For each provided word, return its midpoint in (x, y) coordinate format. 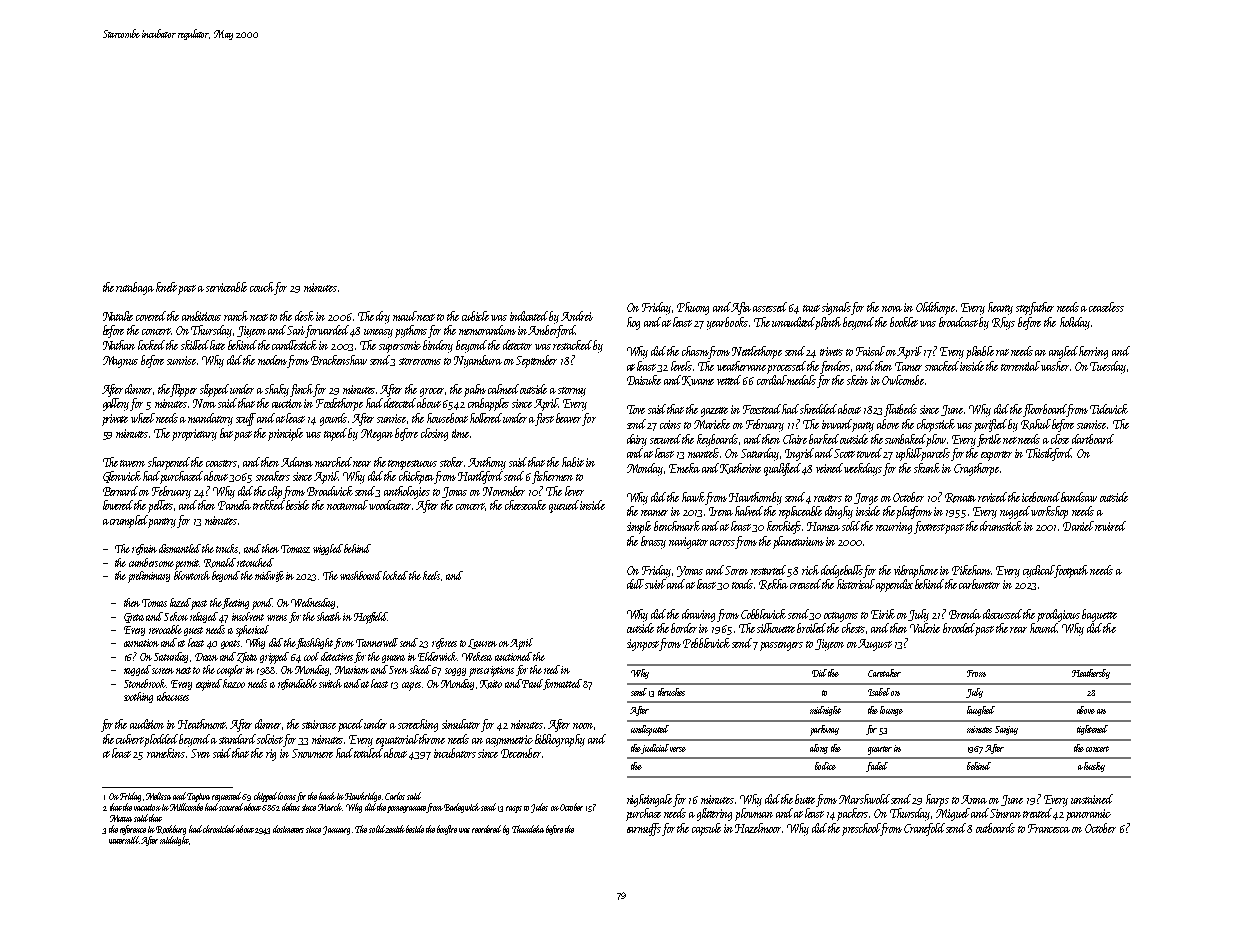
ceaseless (1106, 307)
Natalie (118, 316)
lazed (180, 602)
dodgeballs (842, 571)
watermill (124, 840)
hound (1043, 628)
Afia (741, 308)
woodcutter (391, 505)
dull (635, 584)
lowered (119, 505)
